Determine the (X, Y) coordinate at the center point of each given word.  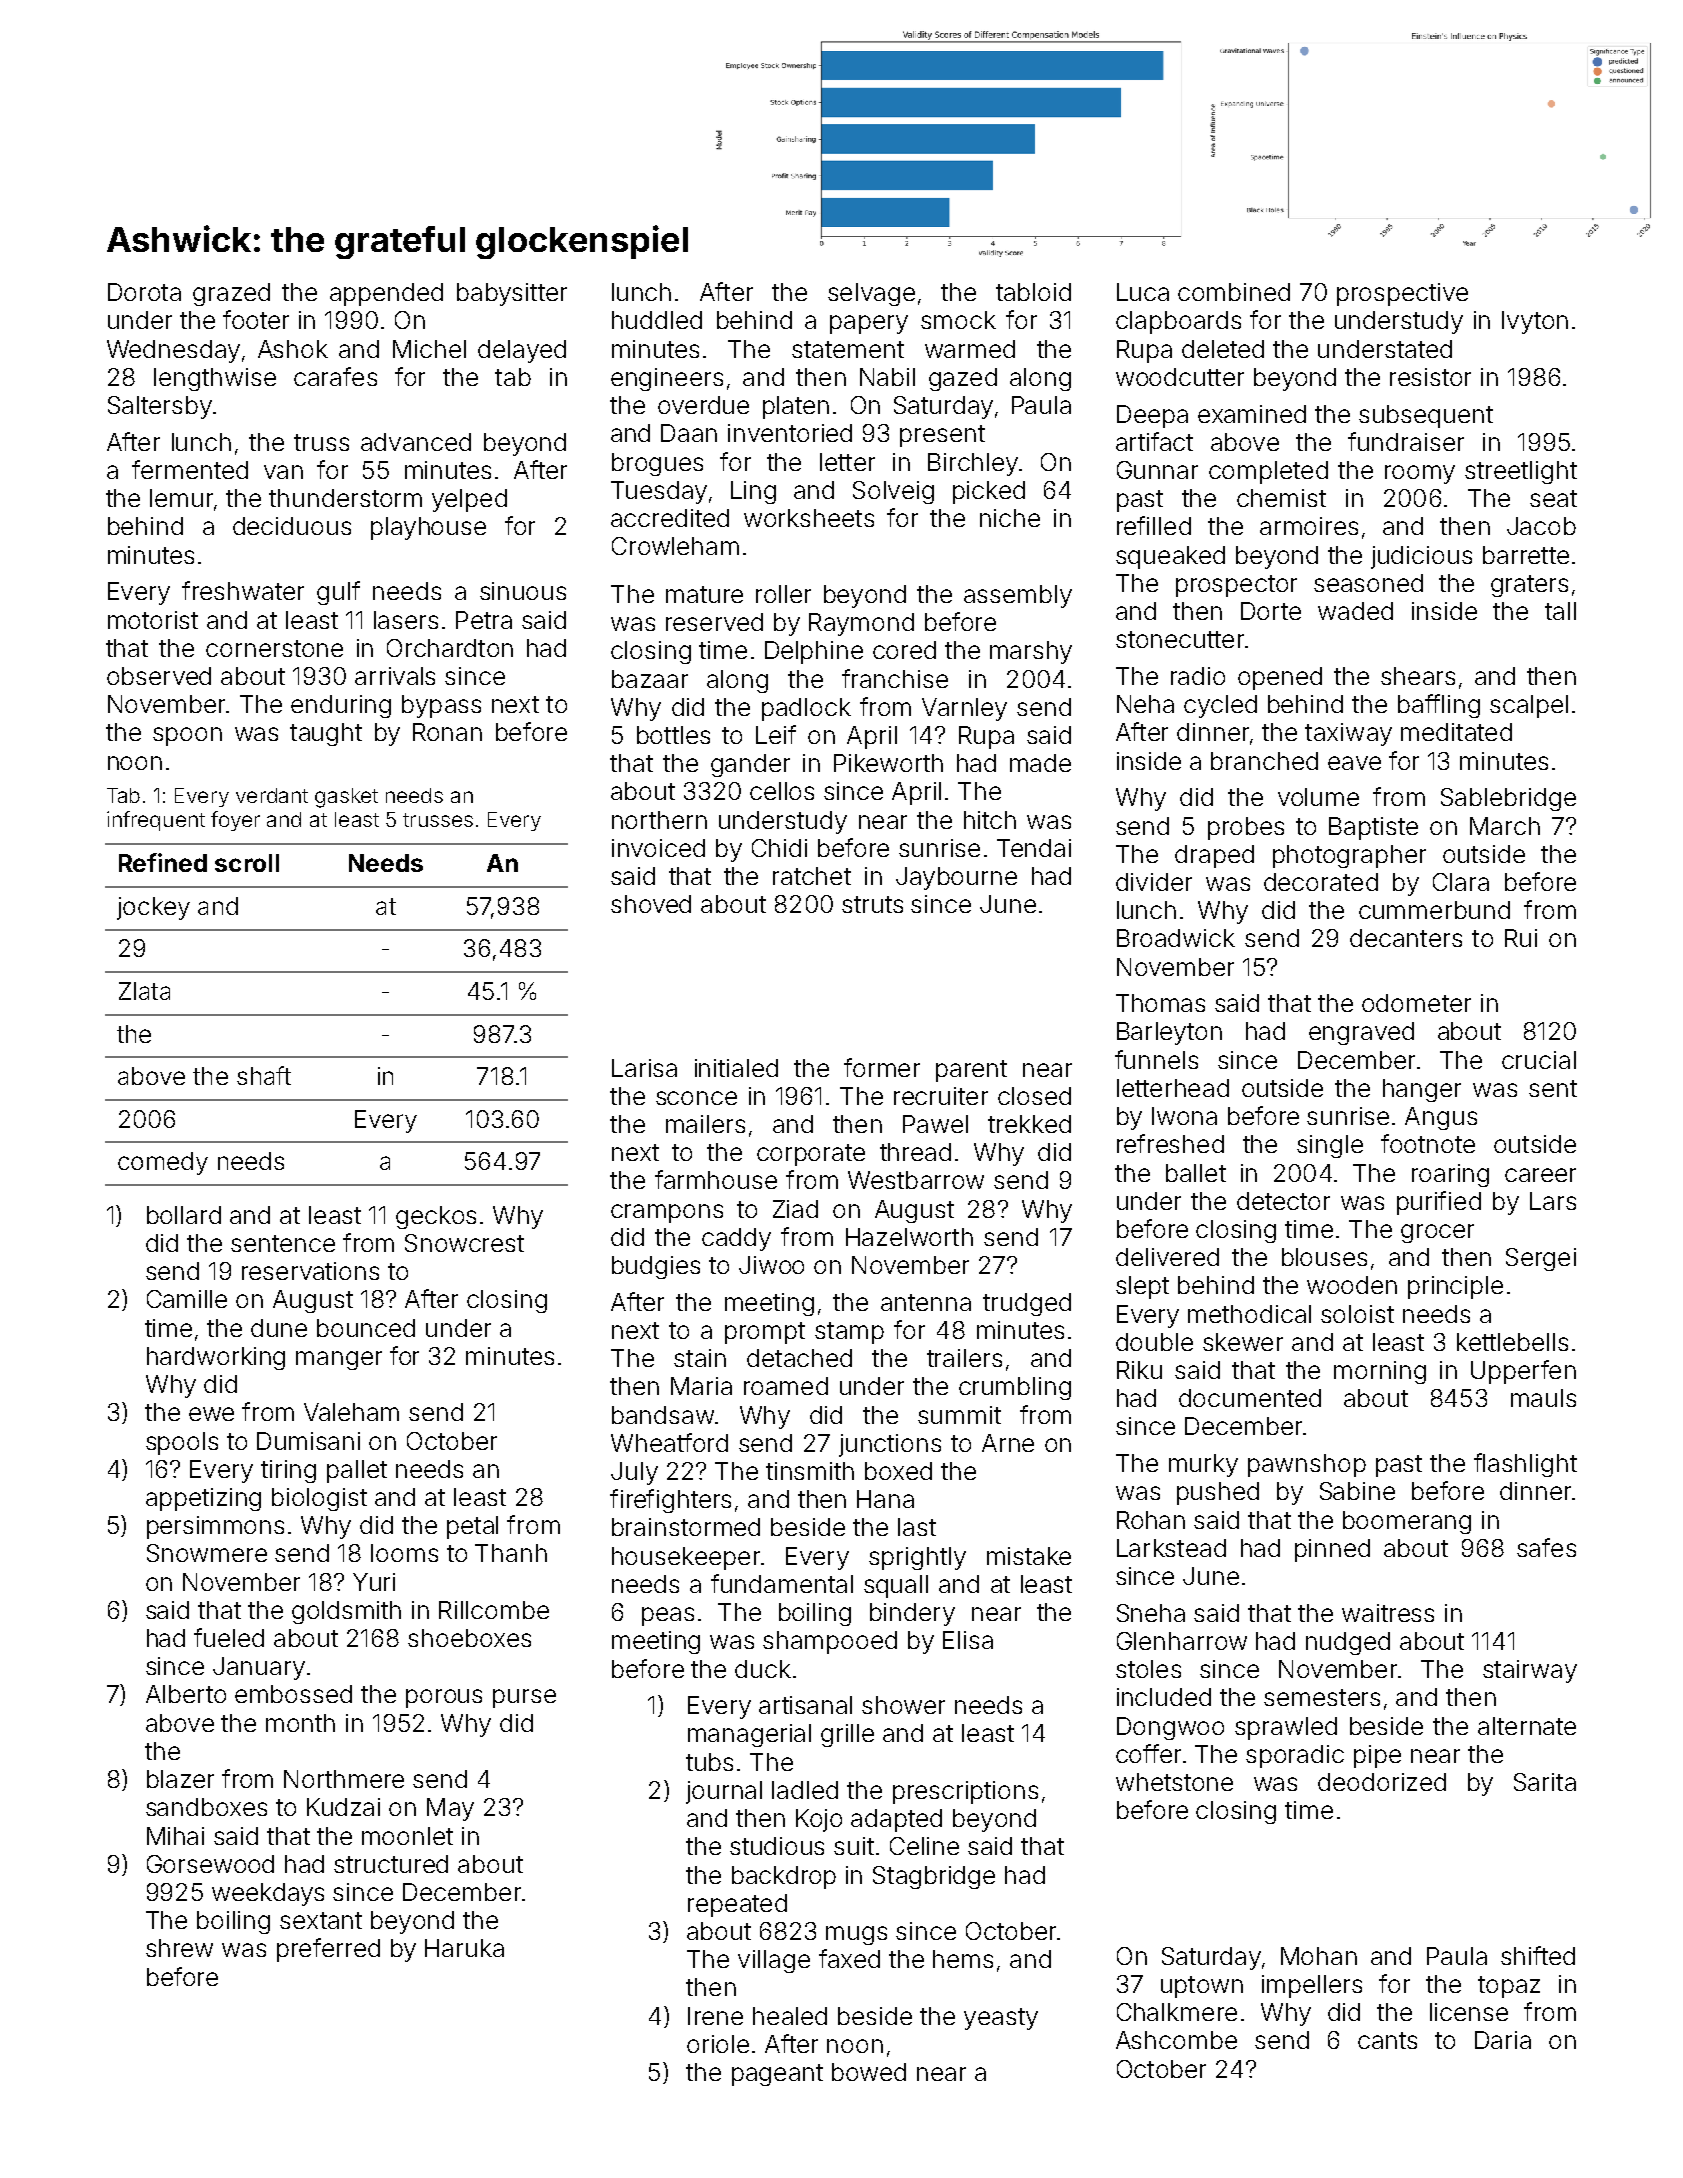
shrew (179, 1948)
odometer (1416, 1003)
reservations (310, 1271)
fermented (190, 469)
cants (1387, 2040)
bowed (869, 2072)
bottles (673, 735)
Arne (1008, 1443)
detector (1283, 1201)
